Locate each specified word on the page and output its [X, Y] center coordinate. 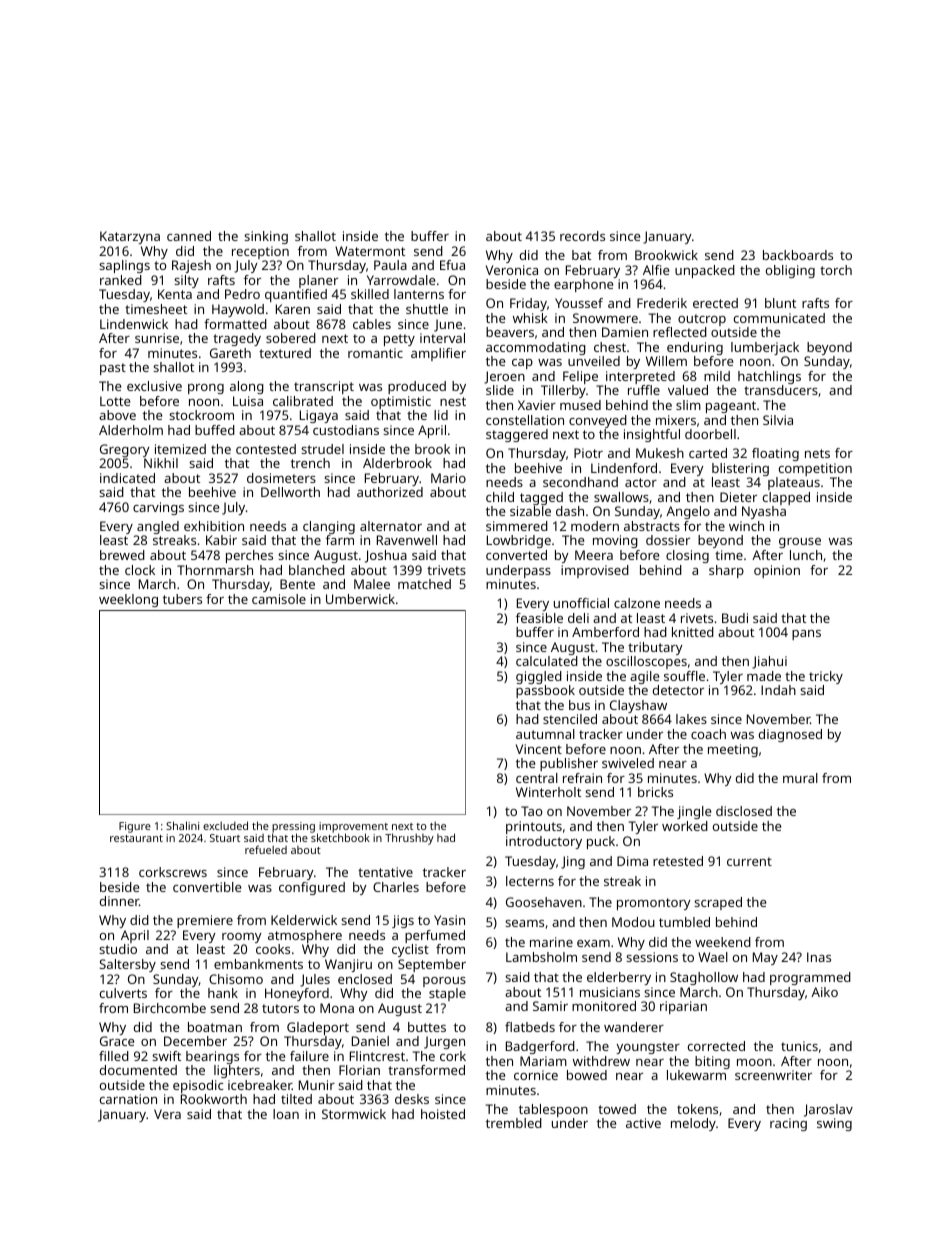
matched [424, 584]
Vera [167, 1114]
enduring [695, 348]
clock [140, 570]
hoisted [443, 1114]
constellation [525, 420]
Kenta [175, 294]
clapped [786, 498]
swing [834, 1124]
